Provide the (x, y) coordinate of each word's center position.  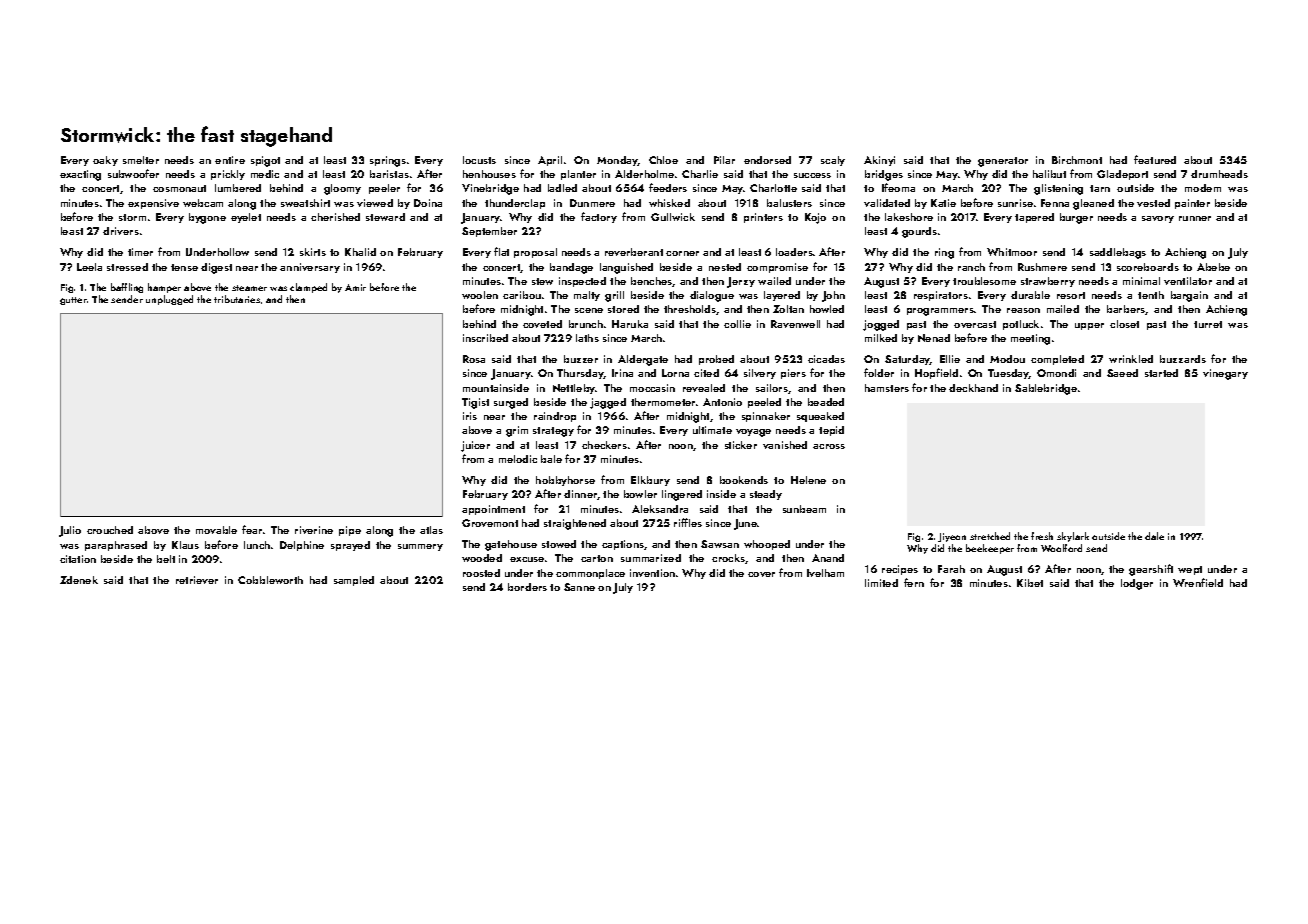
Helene (808, 480)
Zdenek (79, 580)
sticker (741, 445)
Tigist (475, 403)
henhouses (489, 174)
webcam (203, 203)
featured (1155, 159)
